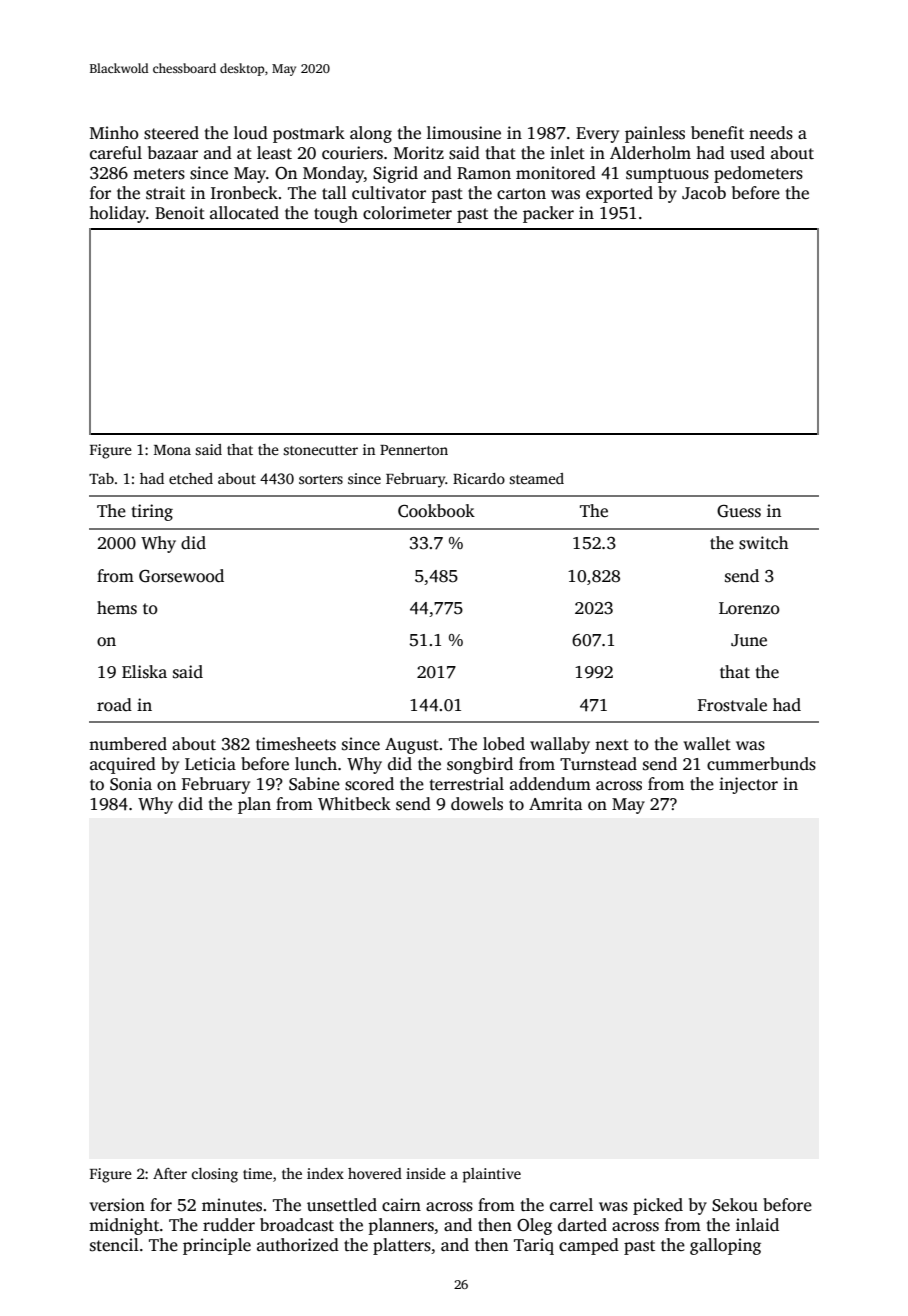 The height and width of the screenshot is (1316, 908). Describe the element at coordinates (735, 1205) in the screenshot. I see `Sekou` at that location.
